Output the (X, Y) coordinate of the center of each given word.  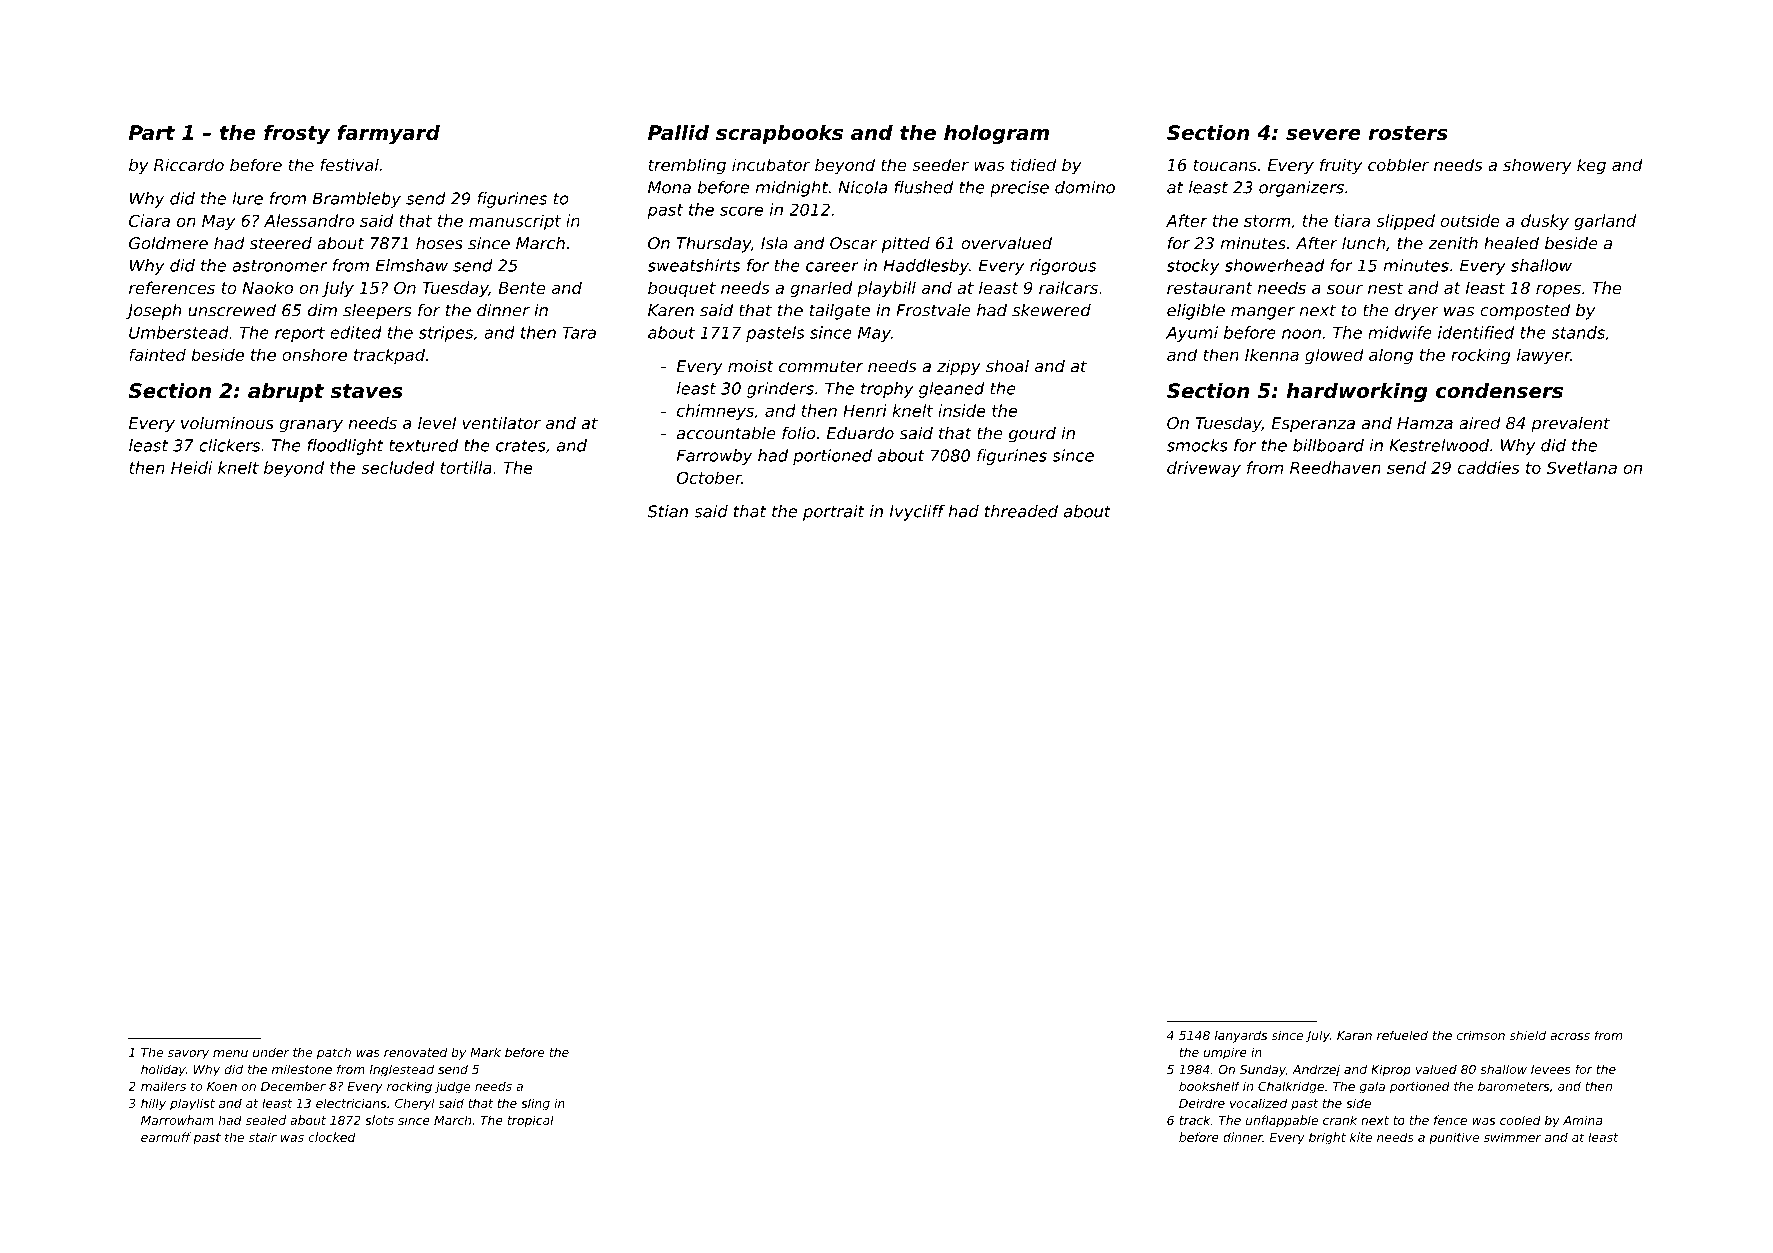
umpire (1225, 1053)
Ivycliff (917, 513)
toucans (1225, 165)
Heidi (191, 467)
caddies (1489, 467)
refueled (1402, 1035)
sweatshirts (694, 265)
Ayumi (1192, 334)
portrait (834, 513)
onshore (314, 354)
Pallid (678, 132)
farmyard (389, 134)
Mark (485, 1052)
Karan (1354, 1035)
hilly (153, 1104)
